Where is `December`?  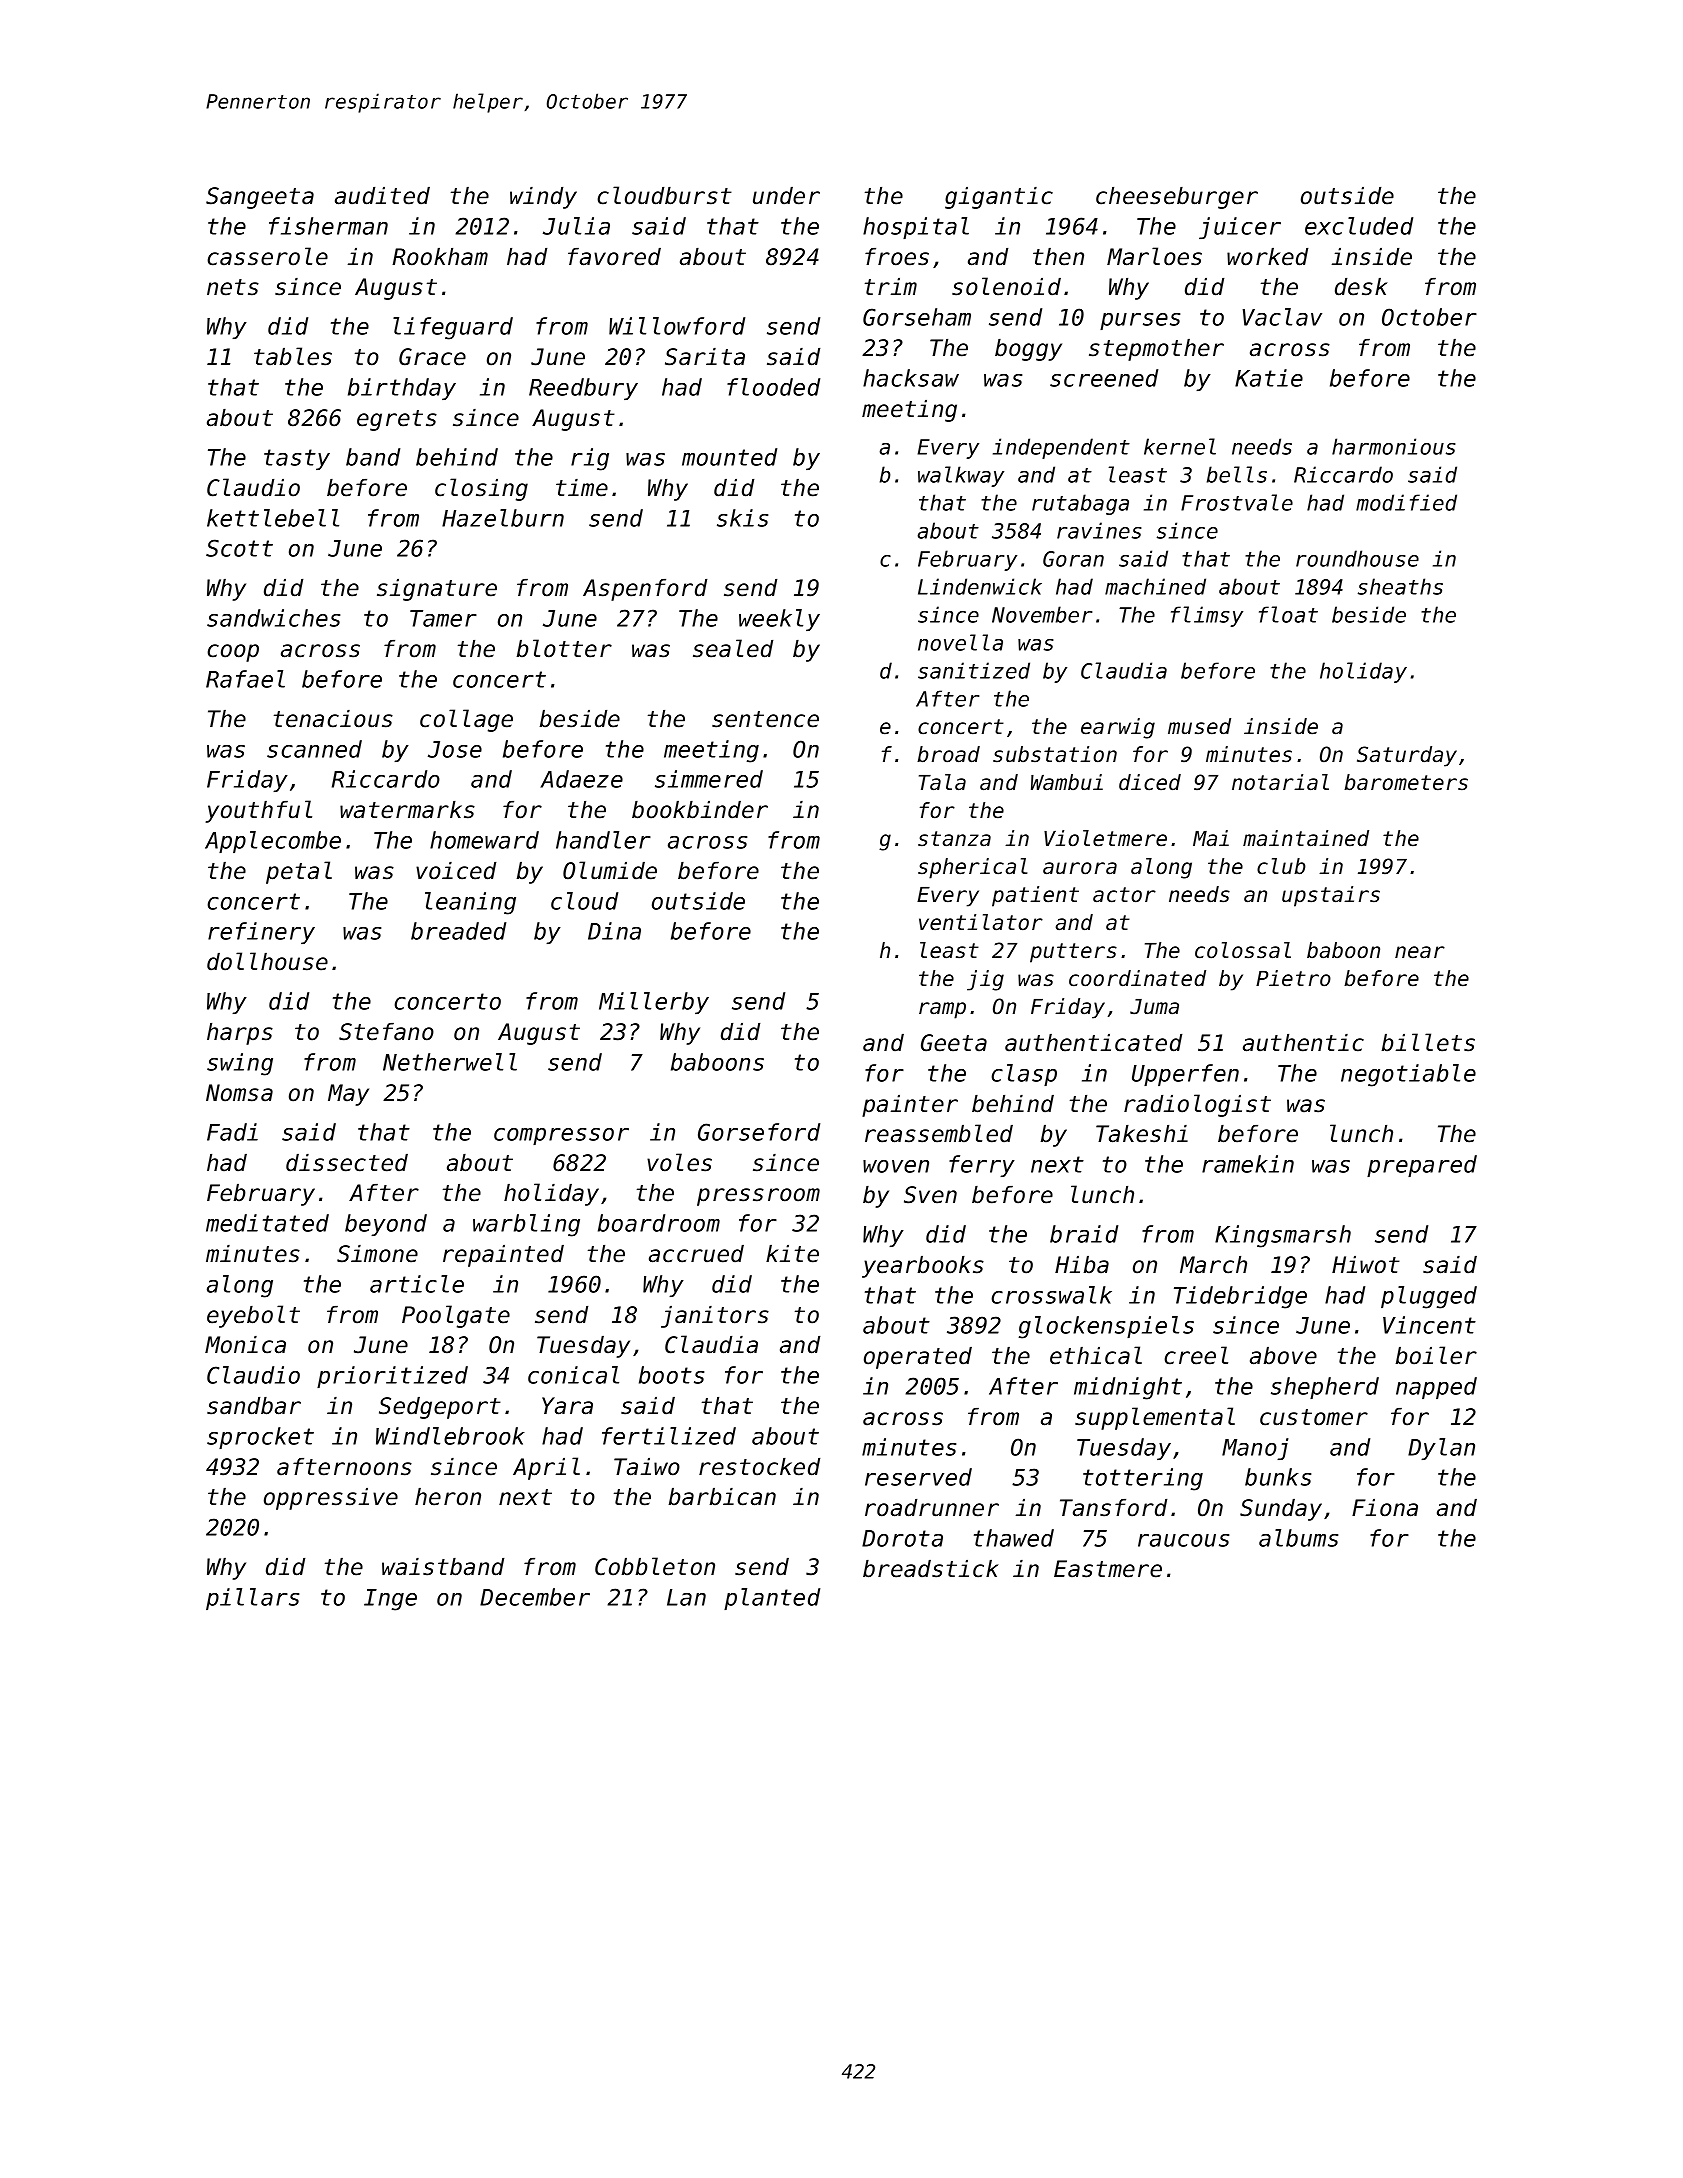
December is located at coordinates (535, 1597).
